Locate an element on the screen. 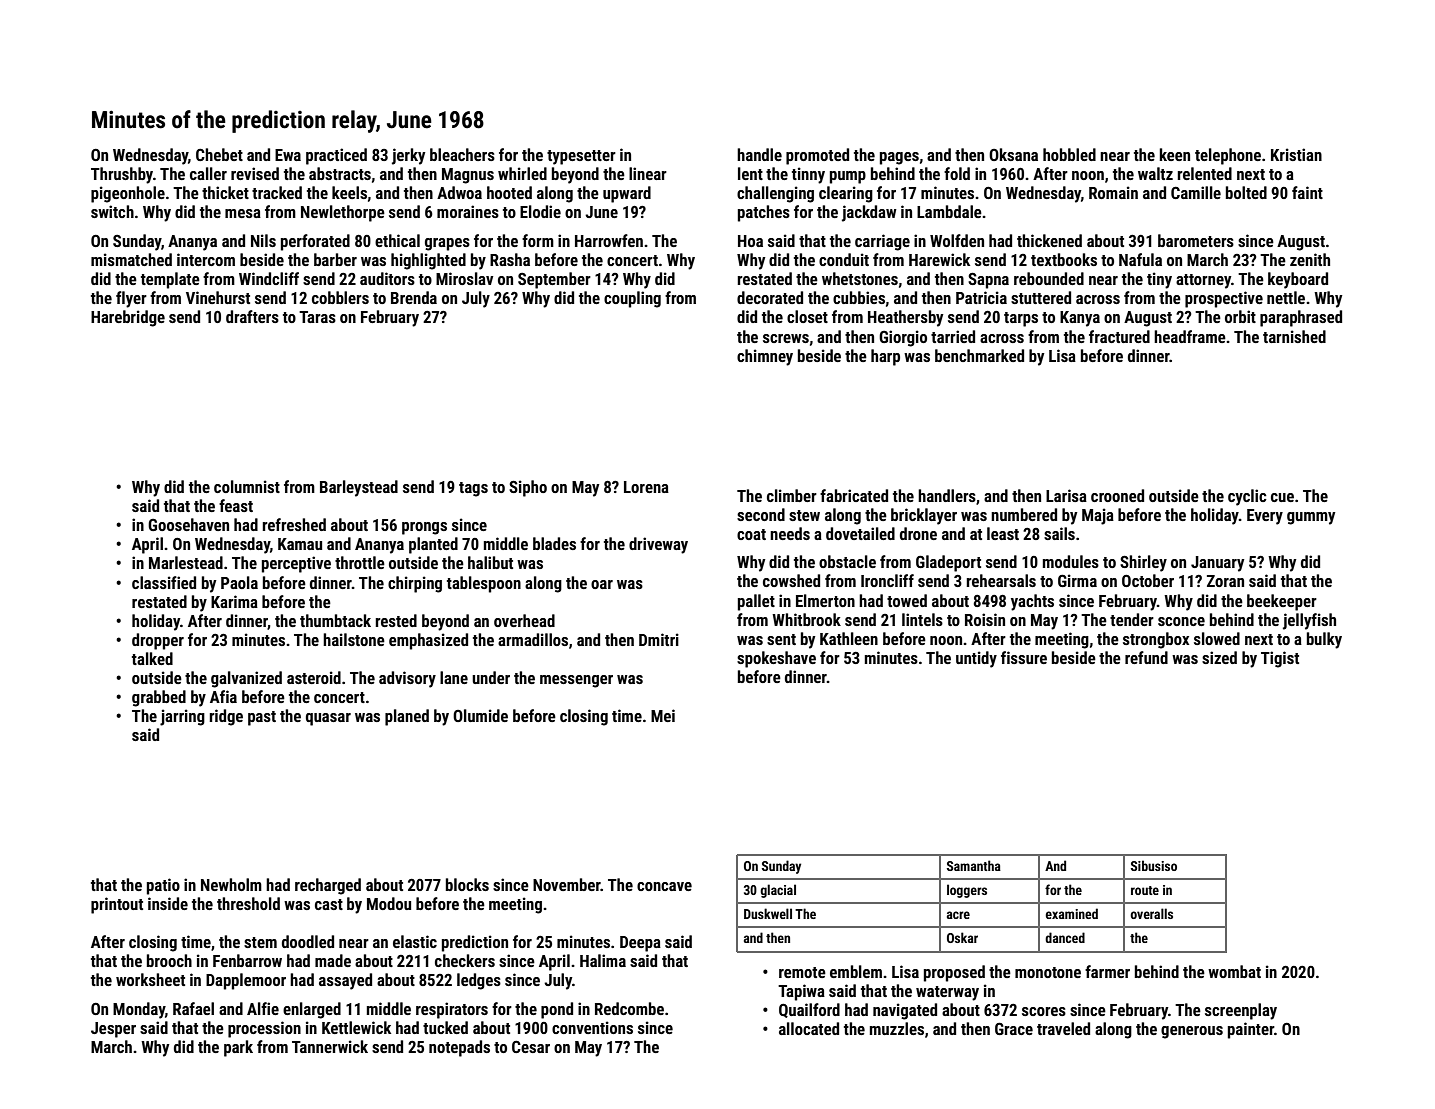 The height and width of the screenshot is (1109, 1435). cowshed is located at coordinates (791, 580).
